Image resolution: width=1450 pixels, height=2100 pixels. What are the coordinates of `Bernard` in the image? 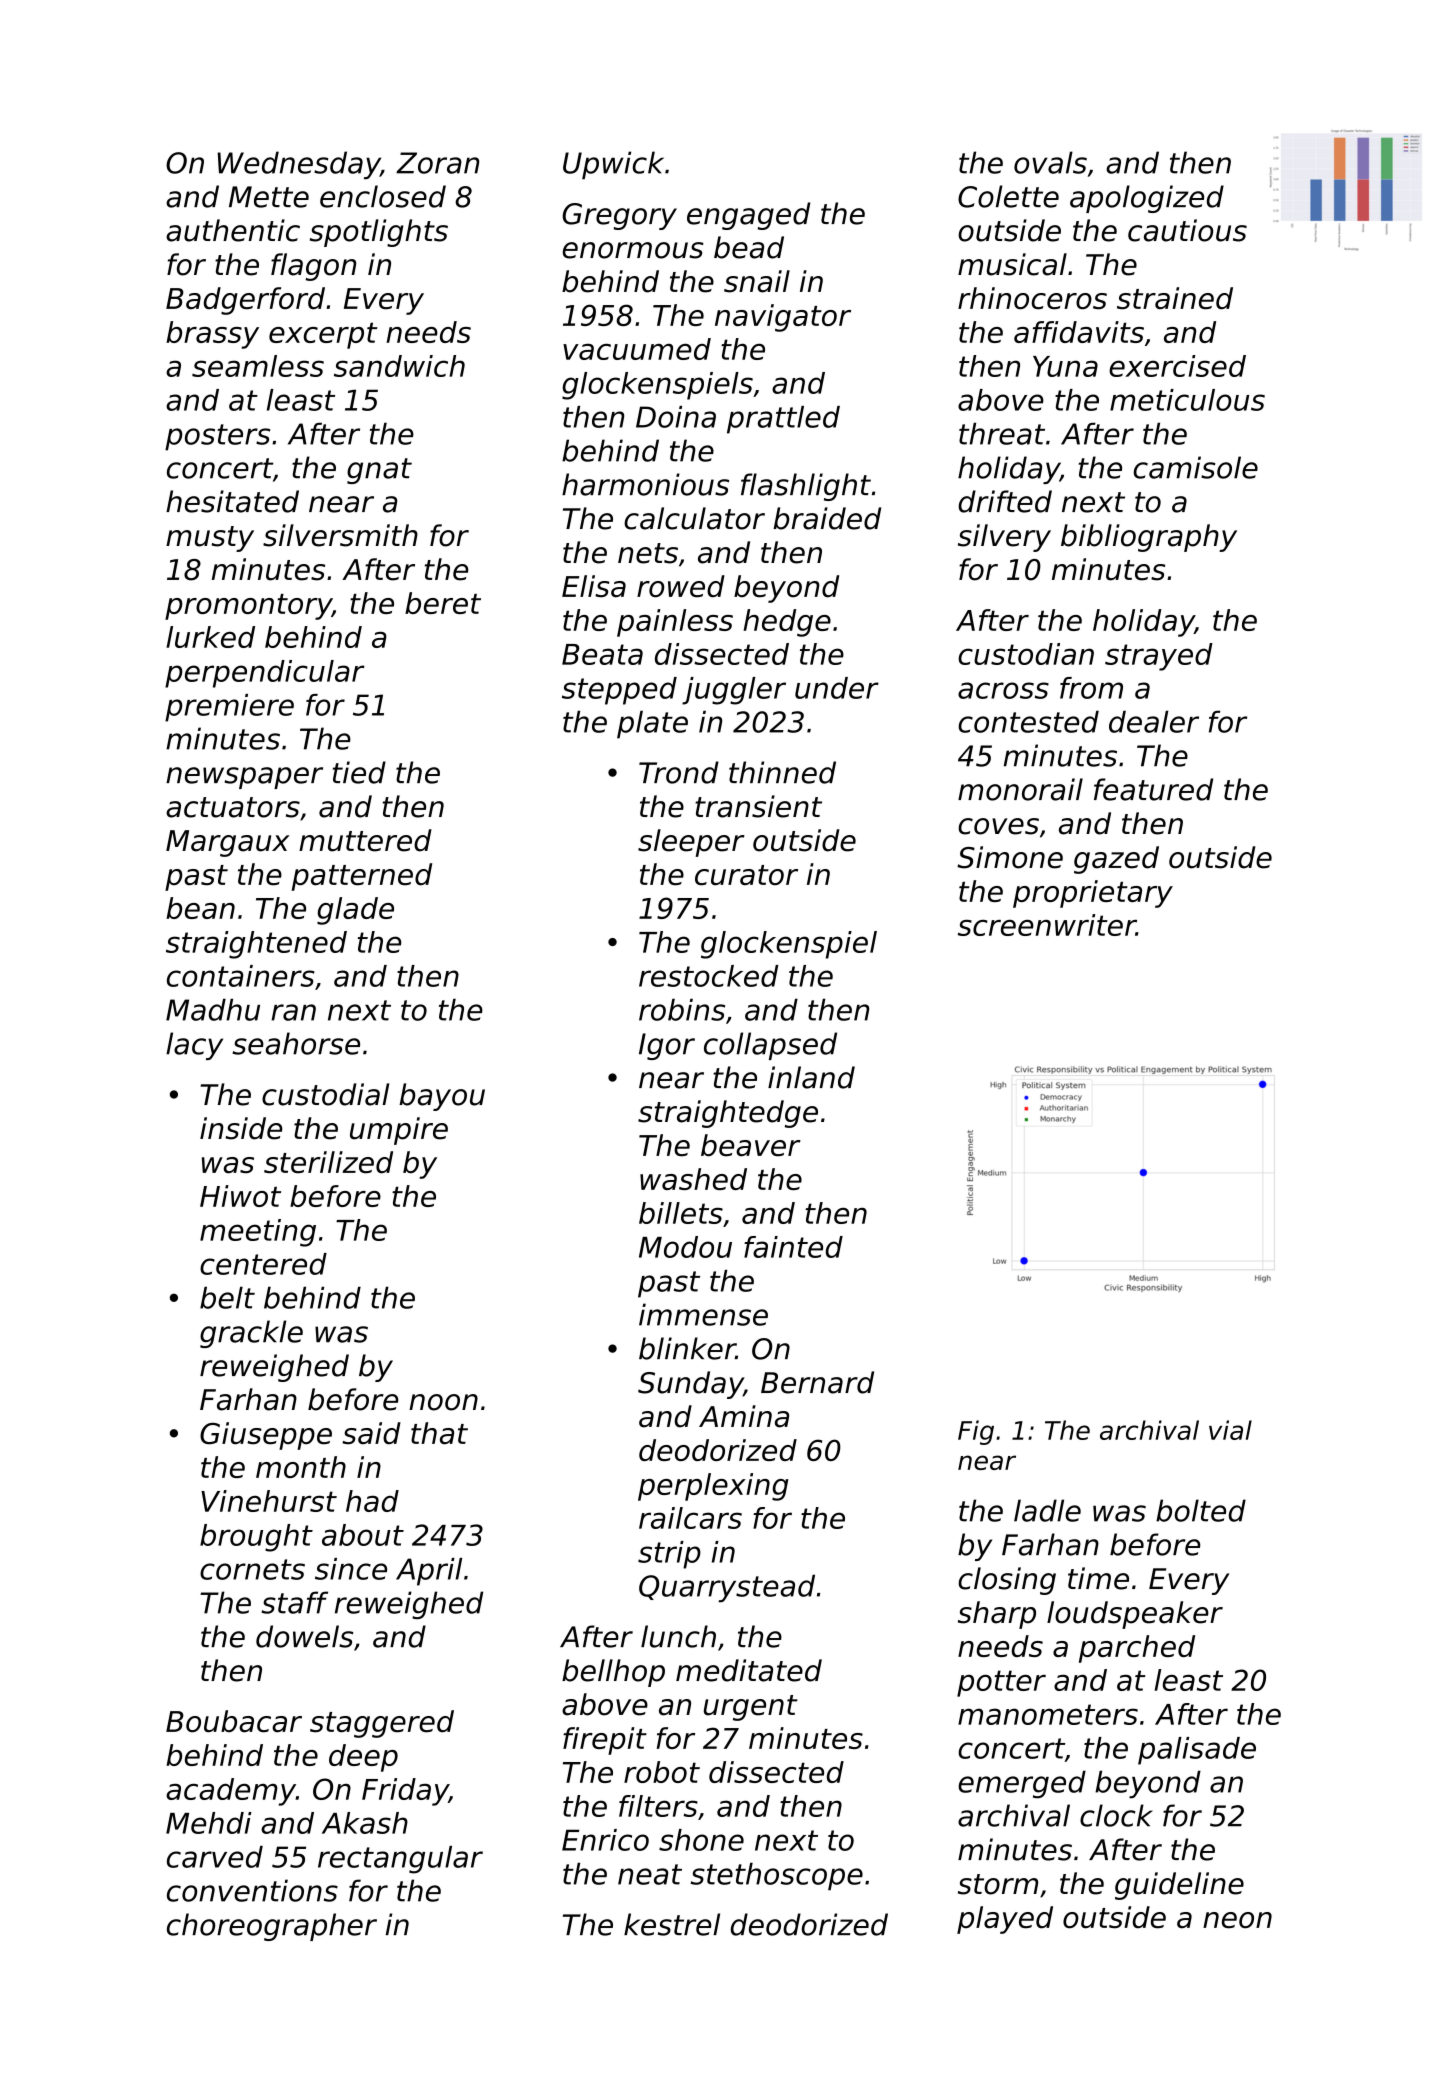 It's located at (817, 1382).
